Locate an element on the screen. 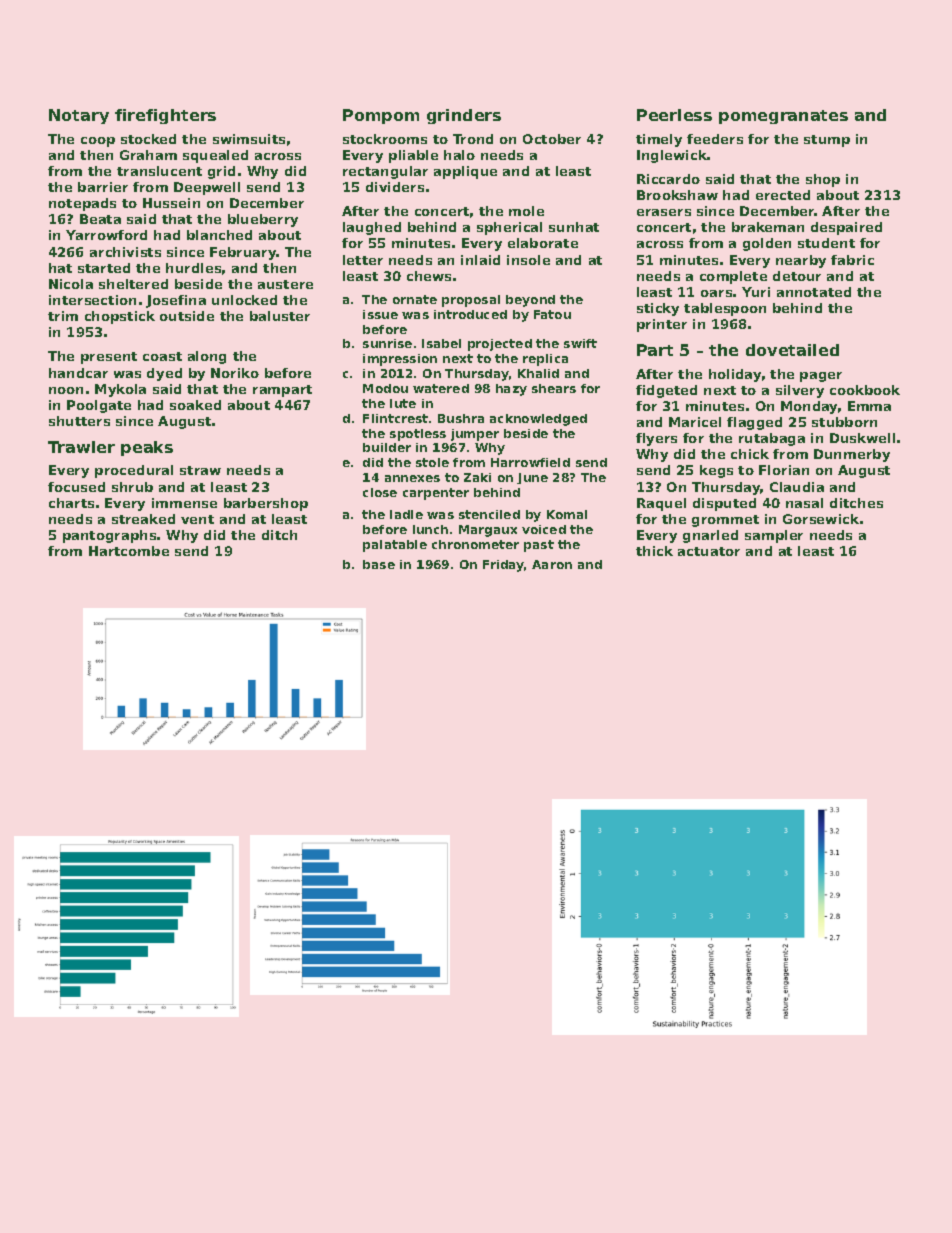 Image resolution: width=952 pixels, height=1233 pixels. stenciled is located at coordinates (489, 514).
